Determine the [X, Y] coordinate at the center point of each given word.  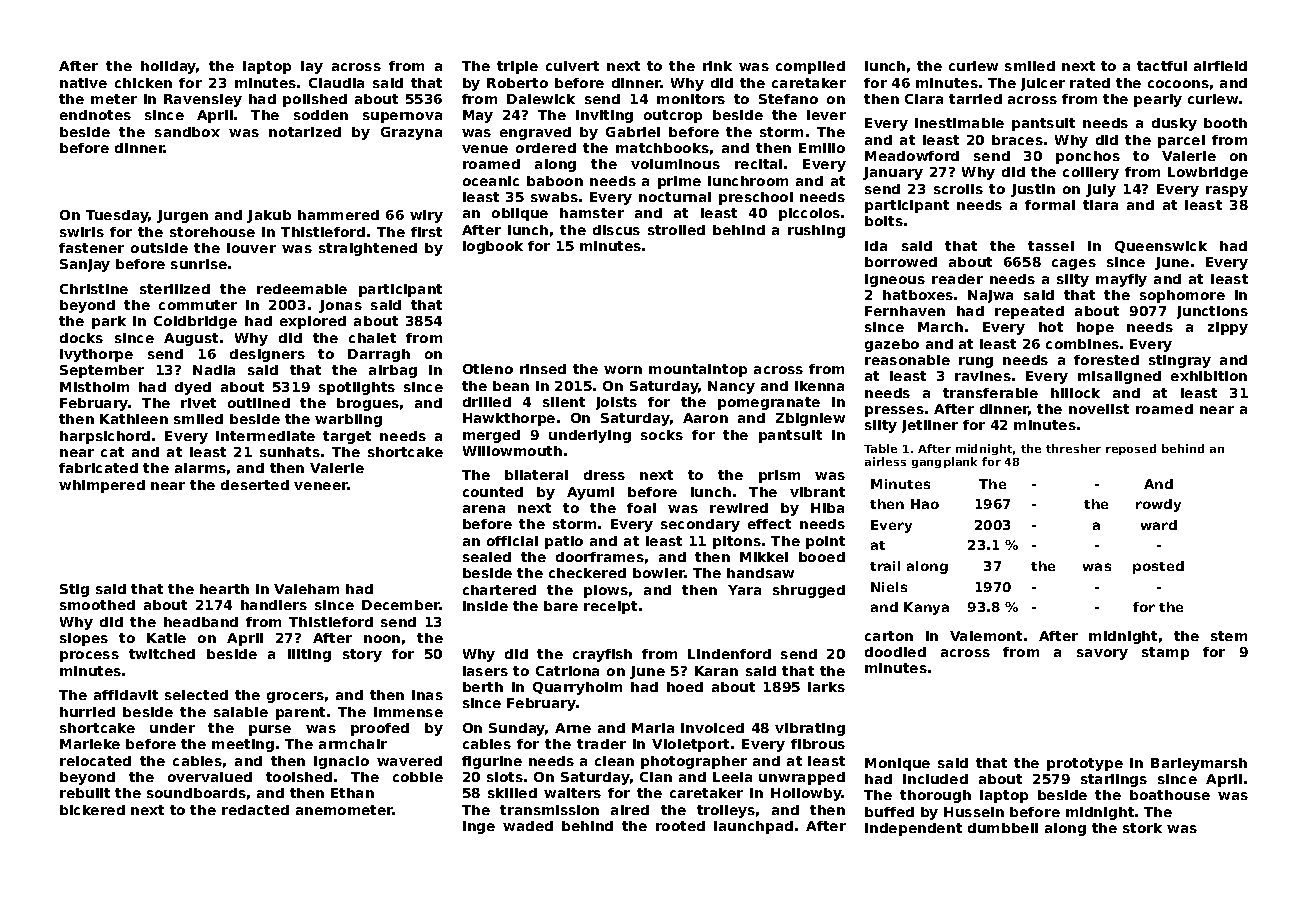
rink [717, 66]
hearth [224, 589]
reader [957, 279]
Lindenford [729, 654]
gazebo [892, 345]
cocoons [1178, 84]
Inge [479, 827]
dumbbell [1003, 828]
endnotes [95, 115]
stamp [1165, 653]
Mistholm [94, 387]
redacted [255, 810]
